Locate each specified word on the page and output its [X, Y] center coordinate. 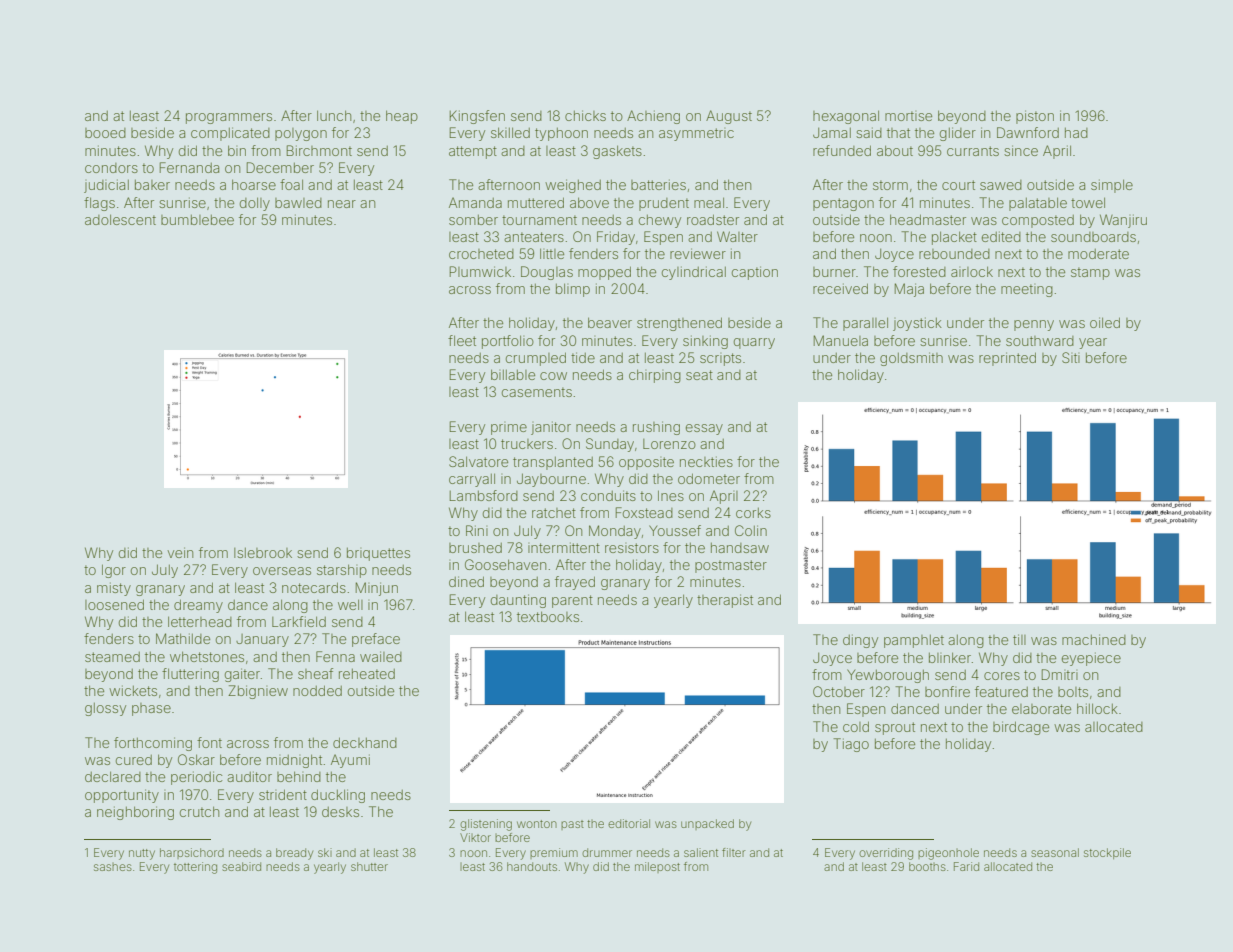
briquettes [378, 554]
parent [572, 601]
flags [99, 204]
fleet [462, 340]
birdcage [1021, 728]
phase [151, 709]
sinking [705, 342]
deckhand [365, 742]
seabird [241, 866]
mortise [908, 116]
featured [1001, 691]
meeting [1027, 290]
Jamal [832, 132]
